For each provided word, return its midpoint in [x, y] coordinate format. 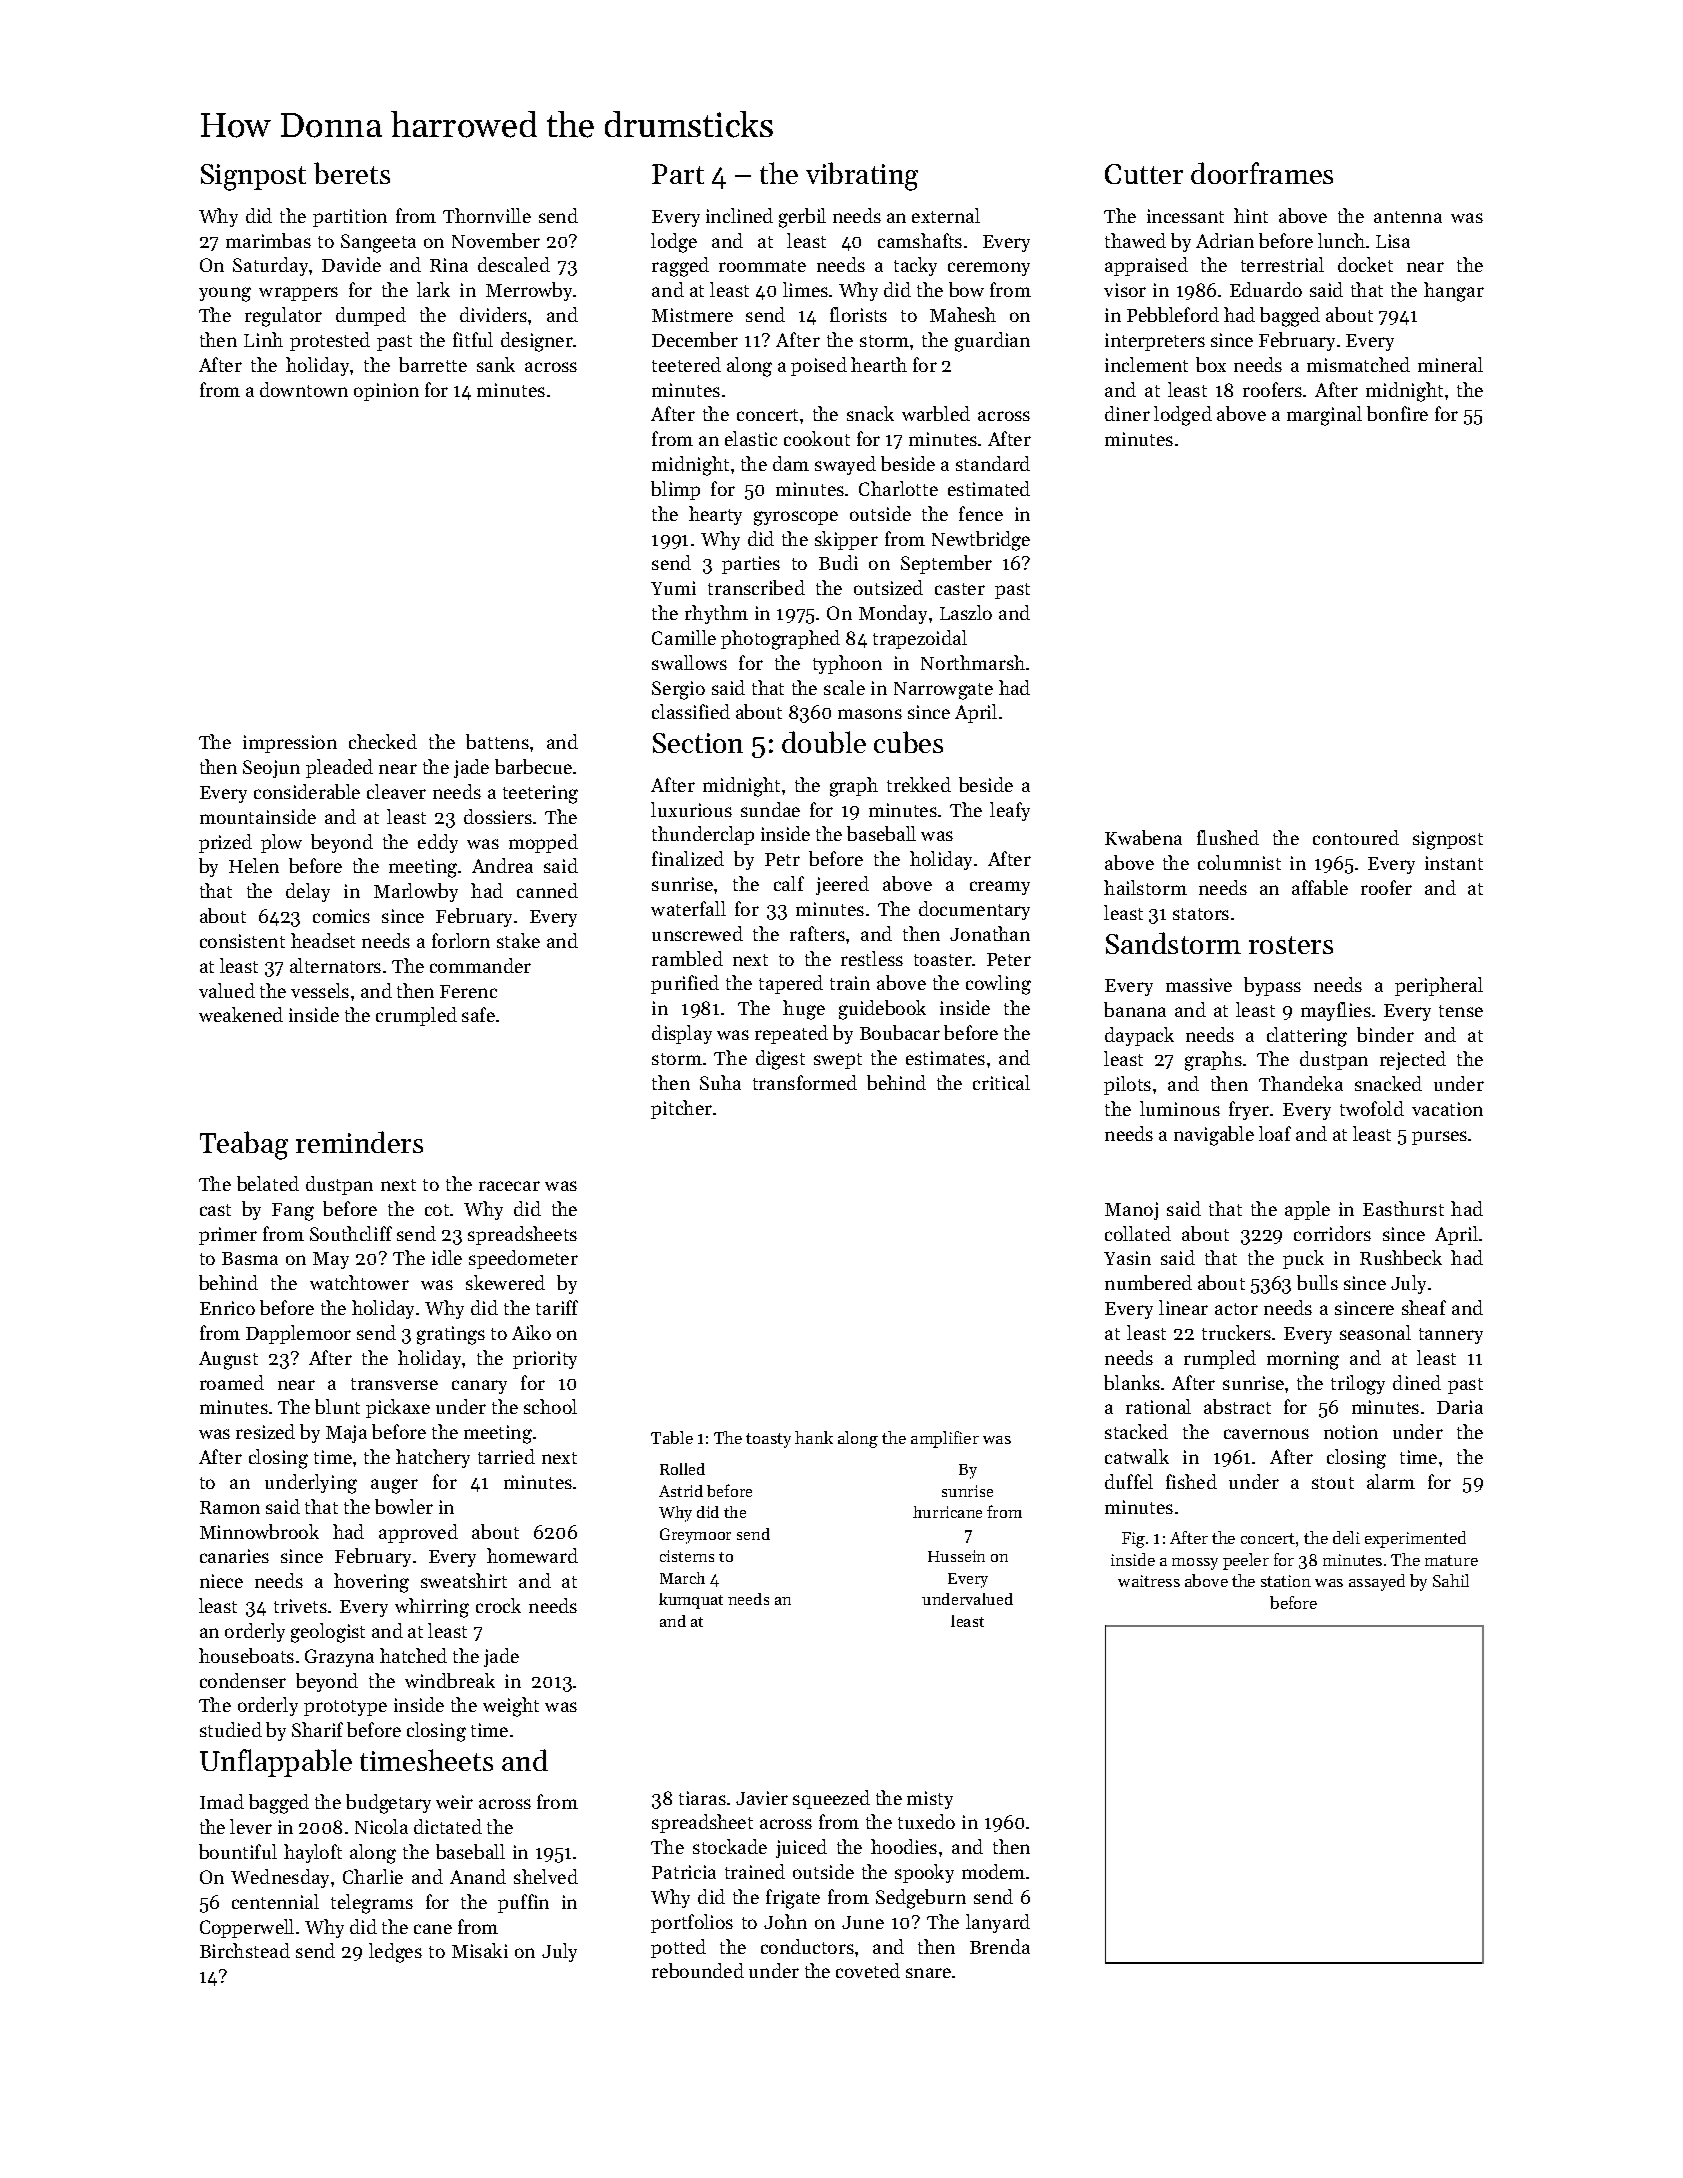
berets [352, 173]
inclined [739, 215]
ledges [395, 1953]
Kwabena [1143, 837]
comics [341, 916]
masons [870, 714]
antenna [1408, 217]
